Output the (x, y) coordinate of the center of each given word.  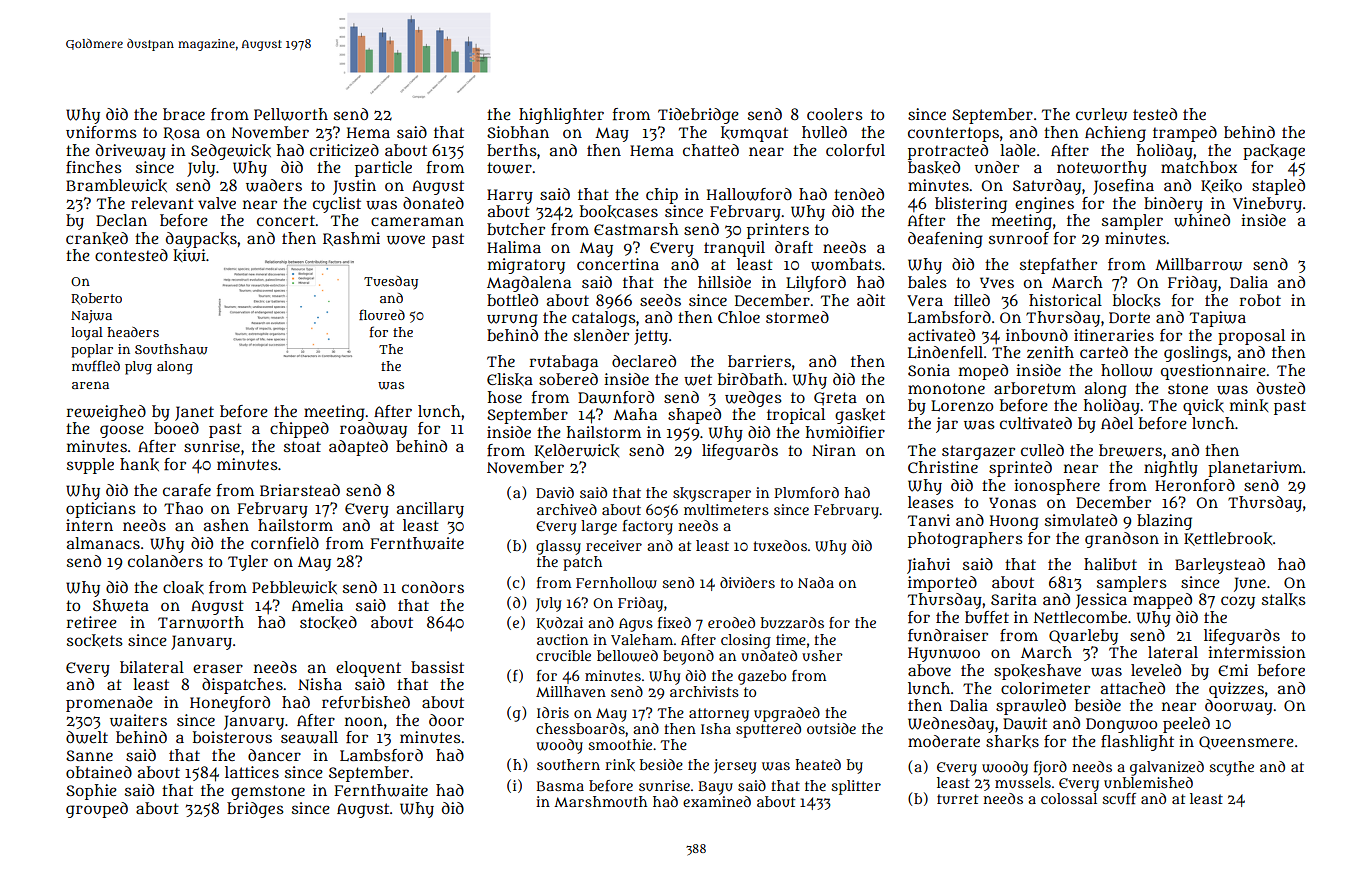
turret (957, 799)
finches (94, 167)
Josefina (1123, 187)
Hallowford (749, 194)
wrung (512, 320)
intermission (1257, 652)
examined (717, 801)
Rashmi (351, 239)
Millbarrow (1198, 264)
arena (90, 385)
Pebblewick (294, 587)
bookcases (619, 211)
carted (1104, 352)
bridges (255, 810)
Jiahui (928, 566)
